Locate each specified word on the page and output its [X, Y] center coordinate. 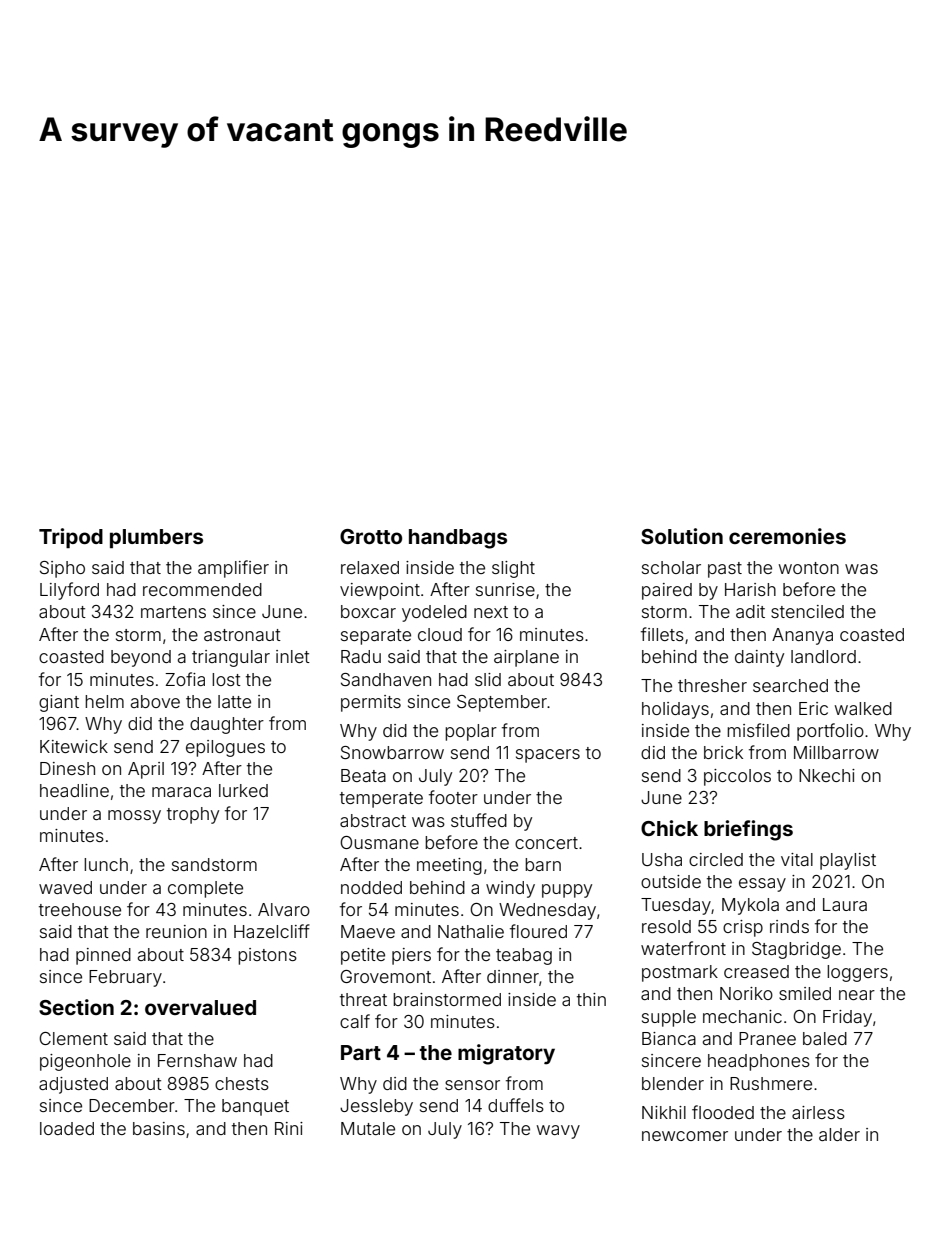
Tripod [71, 538]
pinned [103, 956]
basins [159, 1128]
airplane [526, 658]
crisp [743, 928]
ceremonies [787, 536]
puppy [567, 891]
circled [716, 859]
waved [65, 887]
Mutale [368, 1128]
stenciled [807, 611]
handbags [458, 539]
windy [510, 889]
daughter [227, 725]
